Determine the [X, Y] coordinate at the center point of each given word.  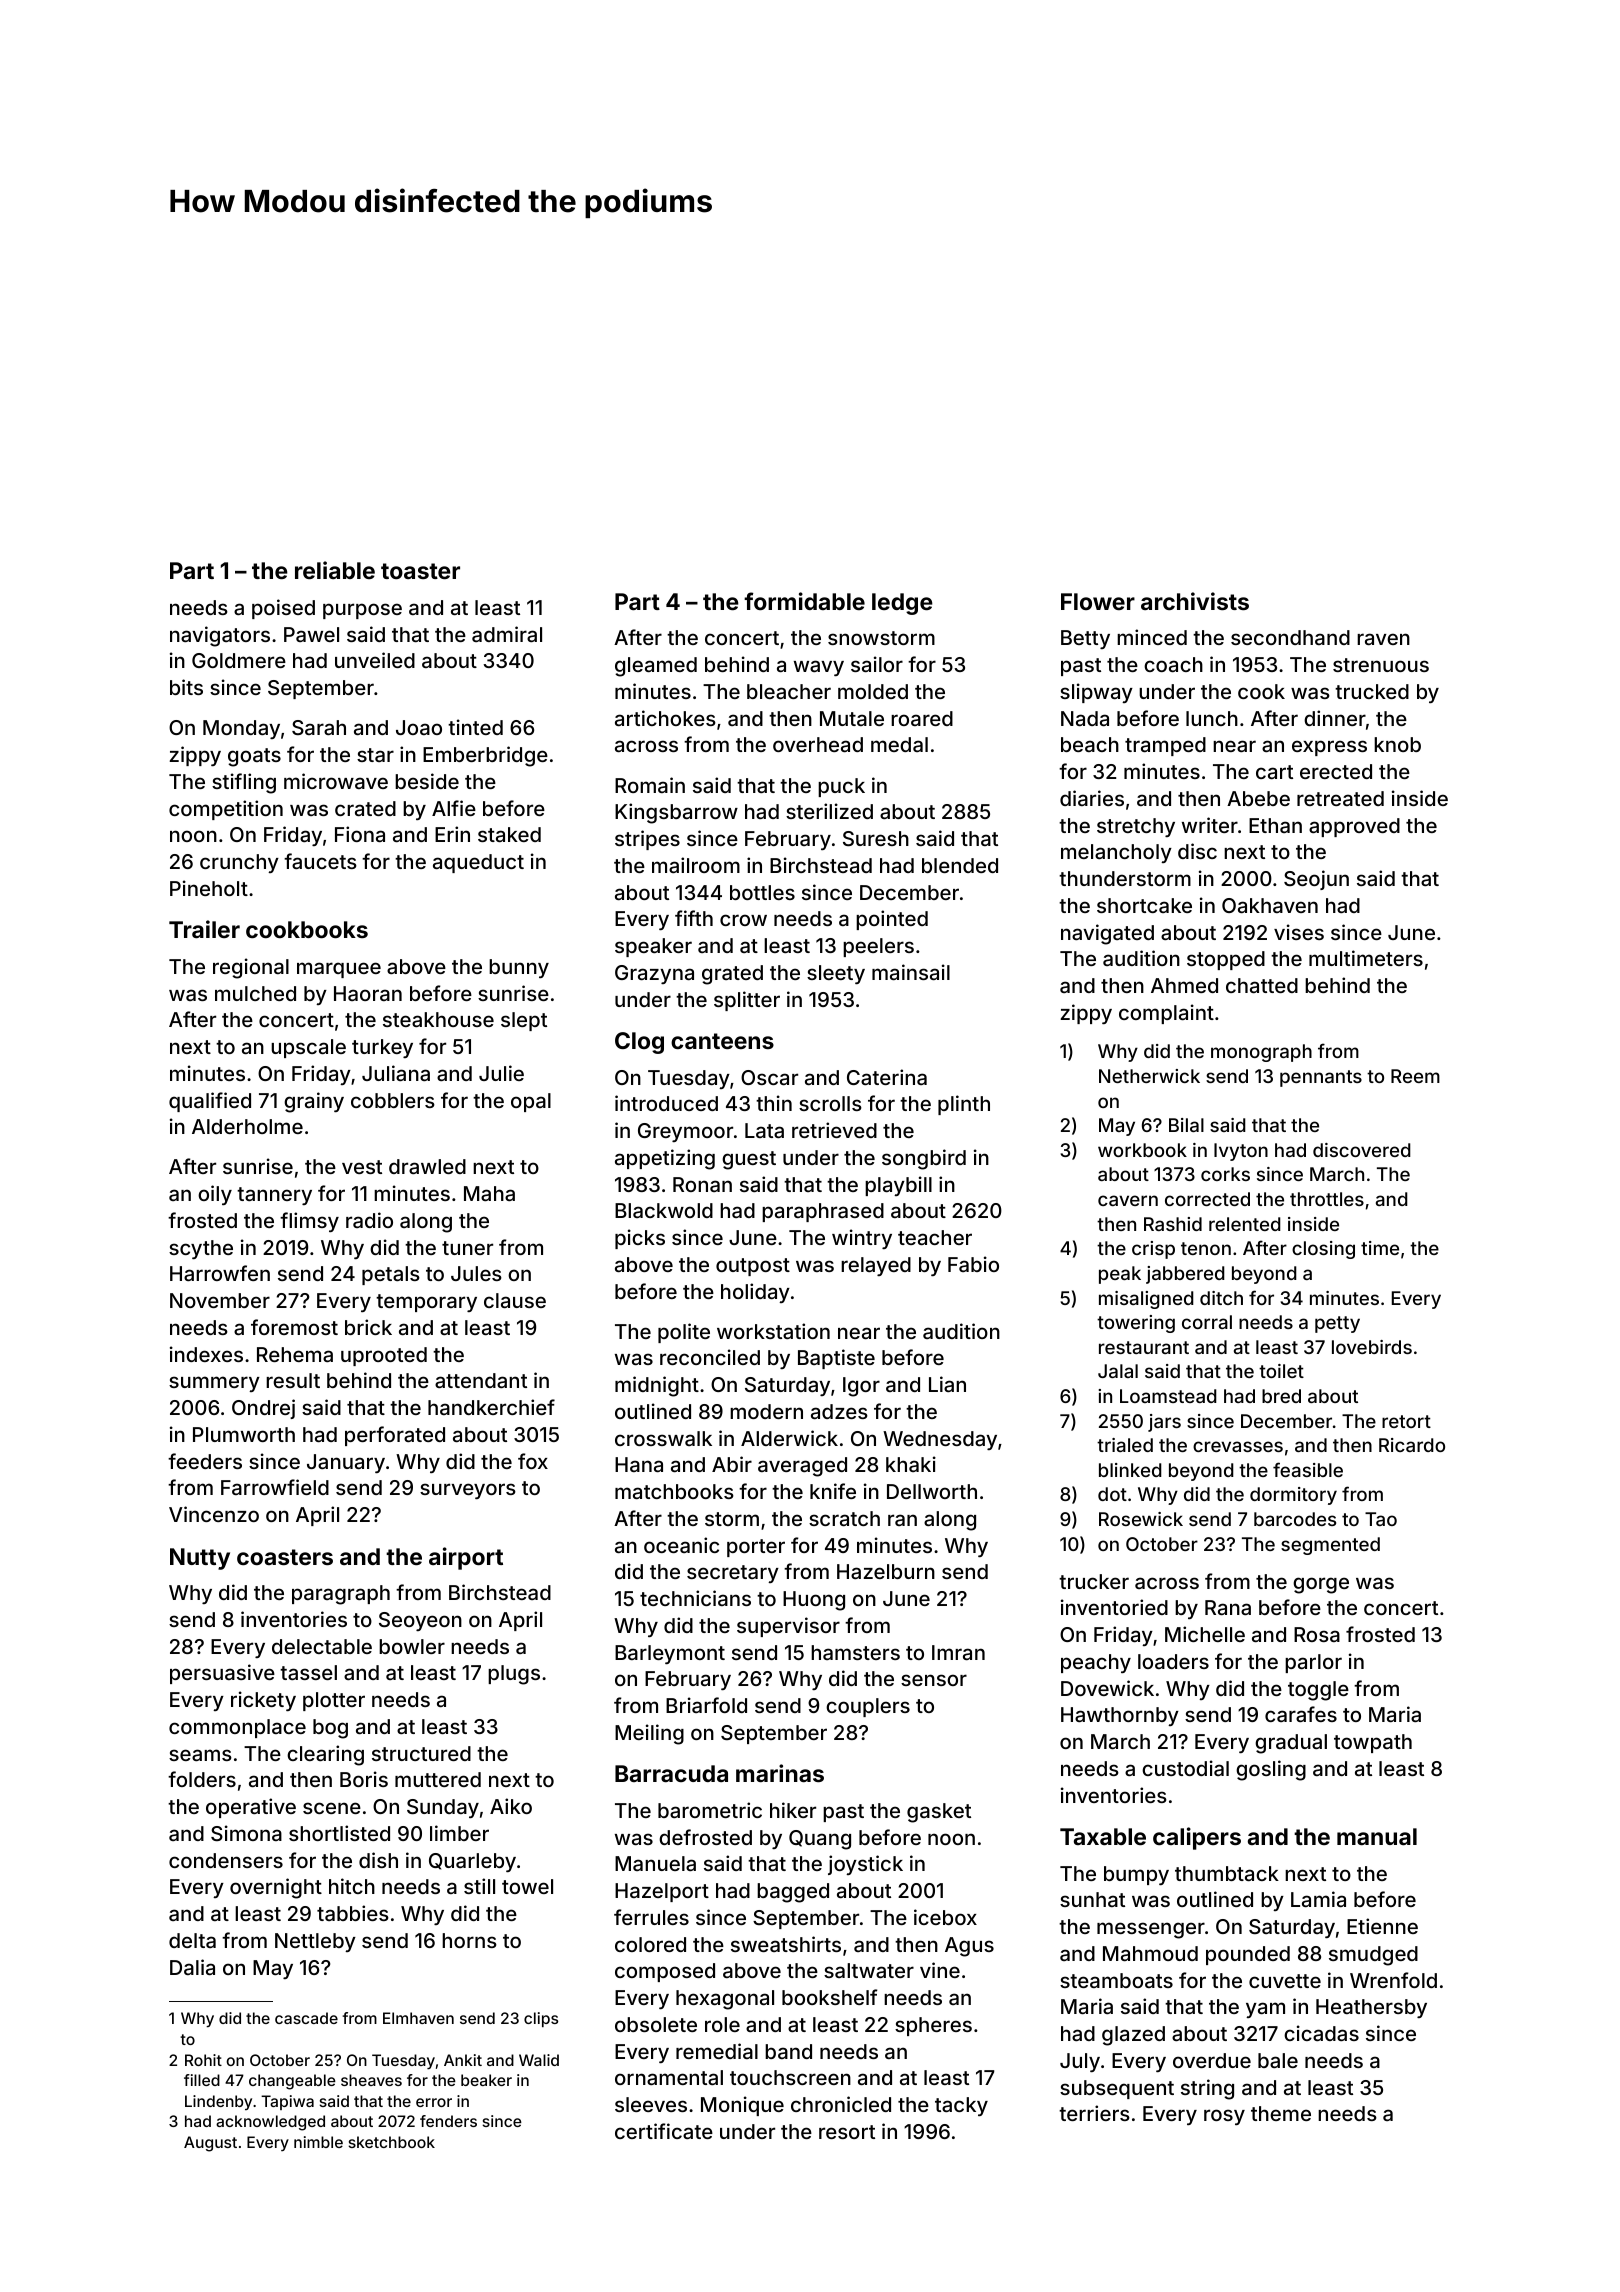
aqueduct [478, 863]
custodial [1185, 1768]
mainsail [911, 972]
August [210, 2144]
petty [1337, 1324]
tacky [961, 2106]
